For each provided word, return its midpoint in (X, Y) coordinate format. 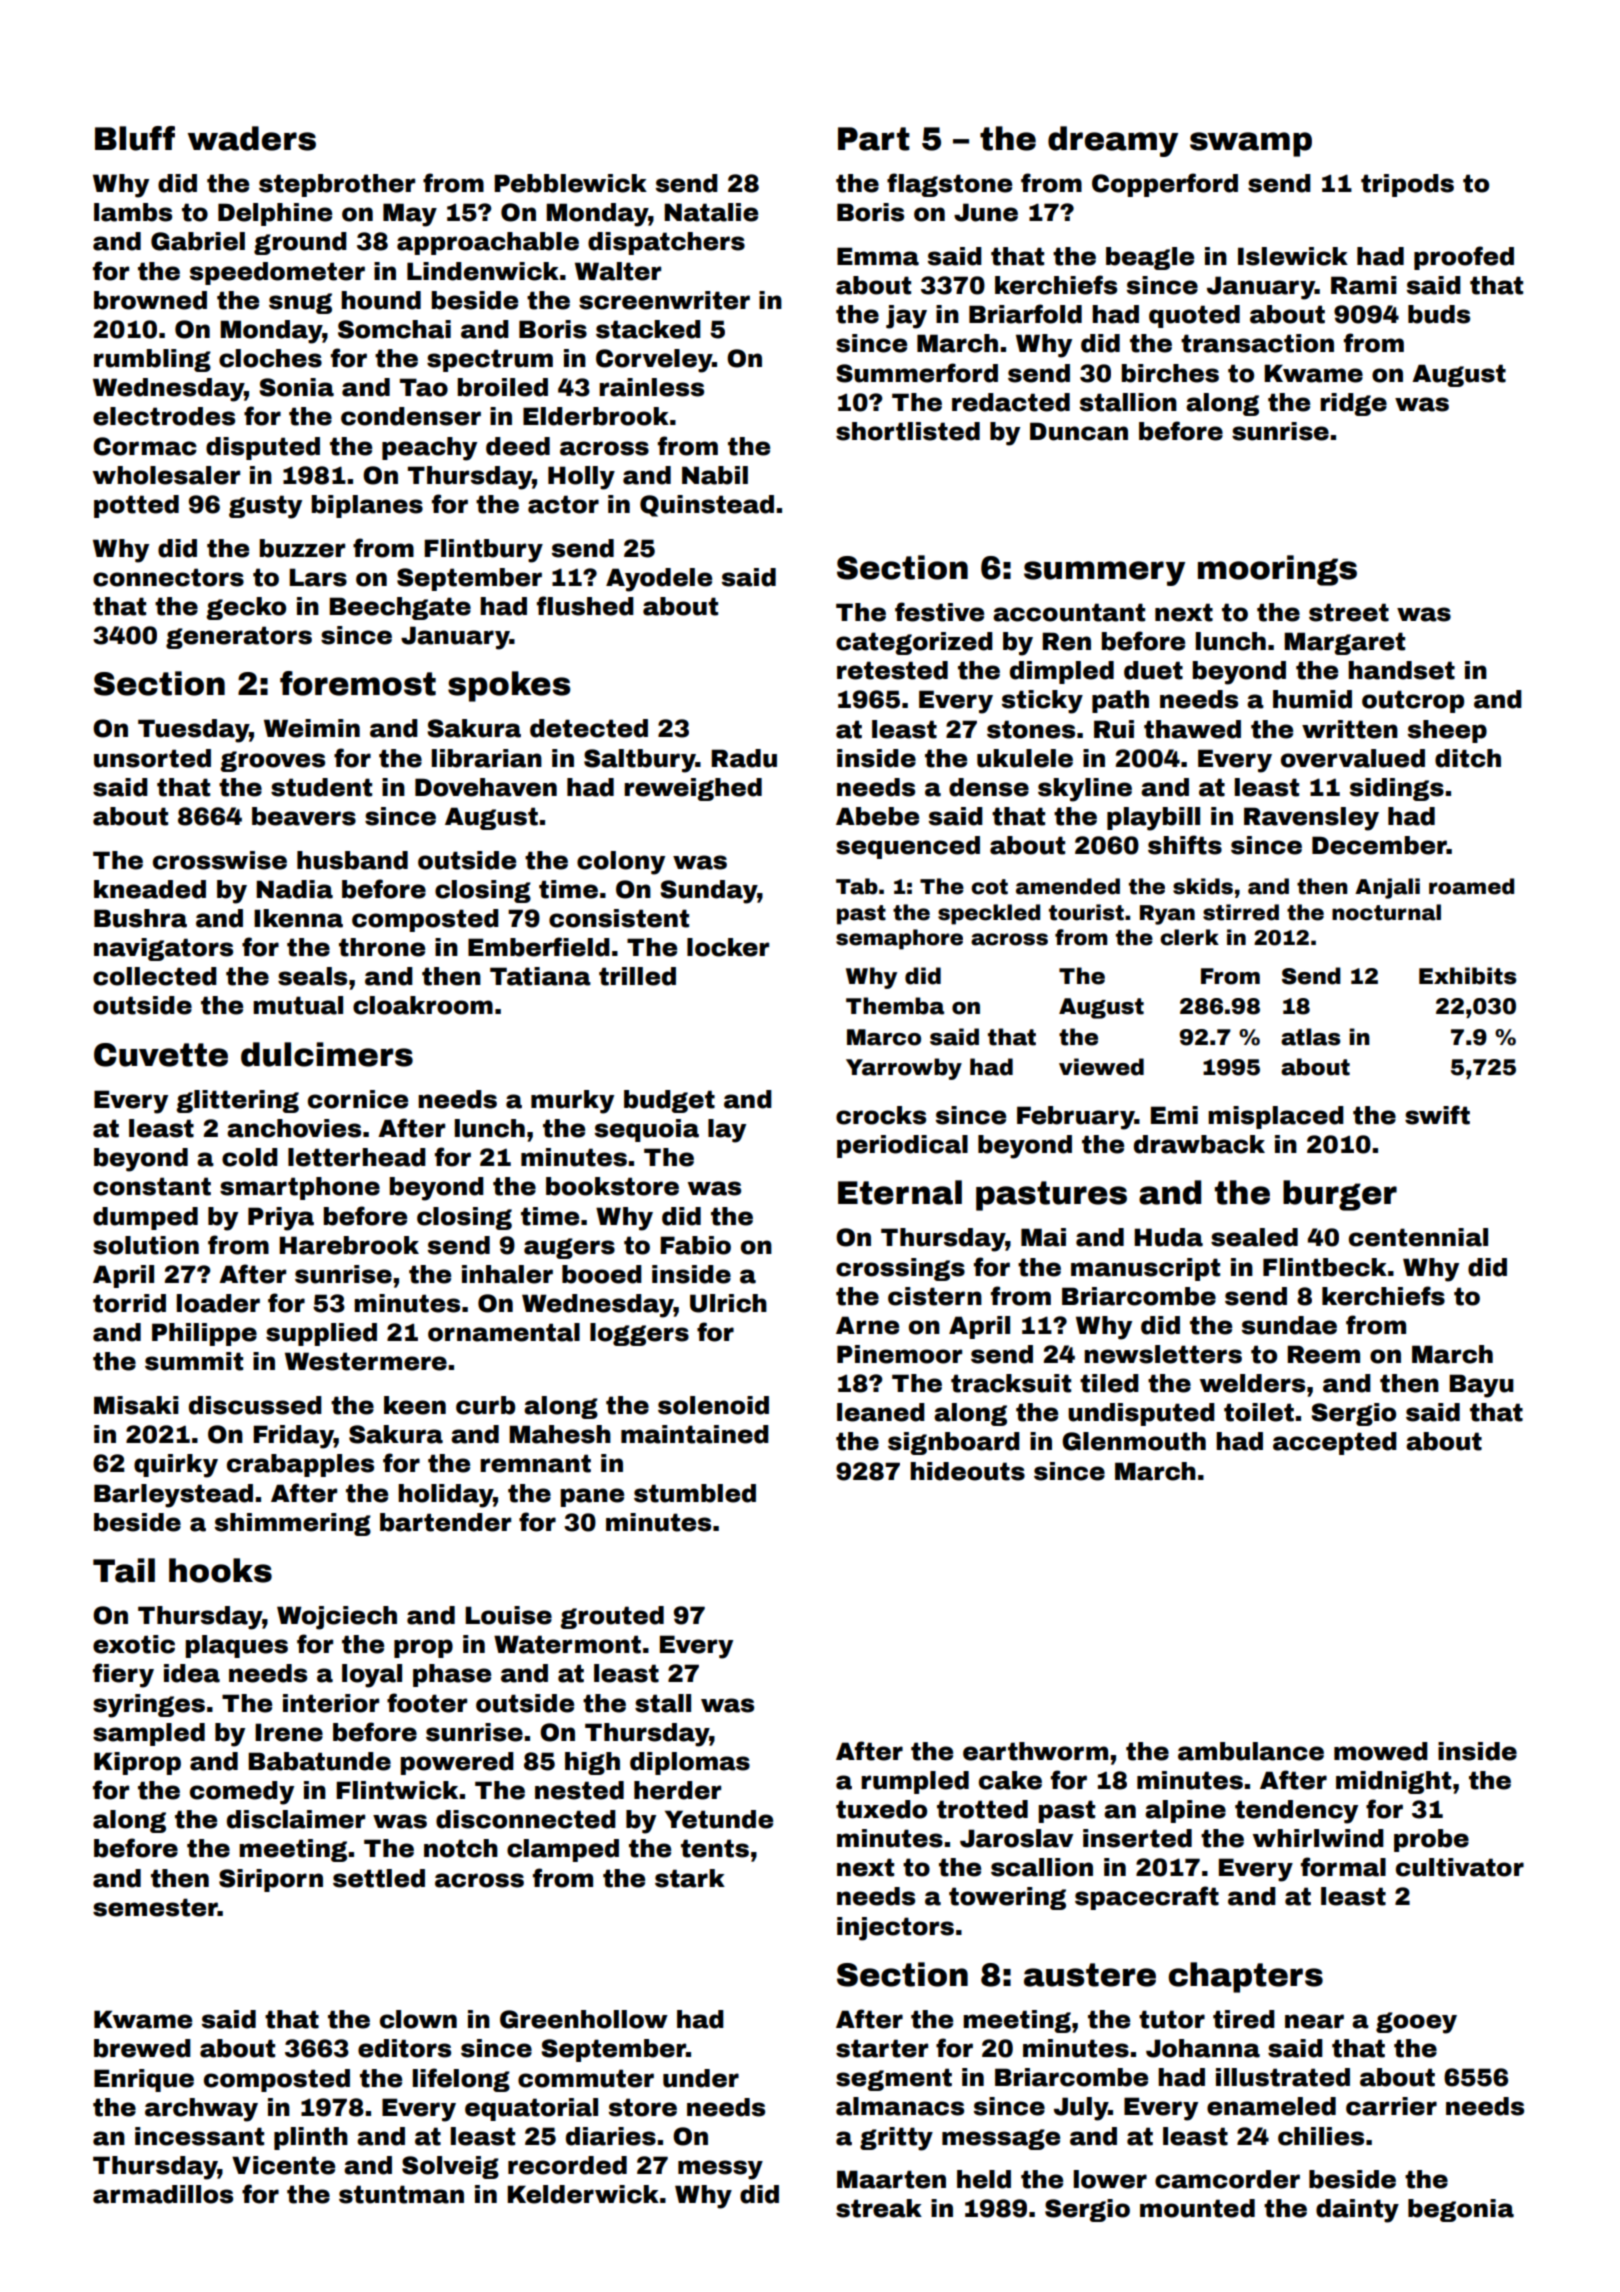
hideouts (967, 1471)
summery (1104, 573)
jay (906, 317)
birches (1170, 373)
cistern (935, 1296)
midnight (1393, 1782)
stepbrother (337, 185)
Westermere (366, 1361)
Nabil (715, 475)
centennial (1418, 1237)
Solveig (450, 2167)
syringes (149, 1706)
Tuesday (193, 731)
